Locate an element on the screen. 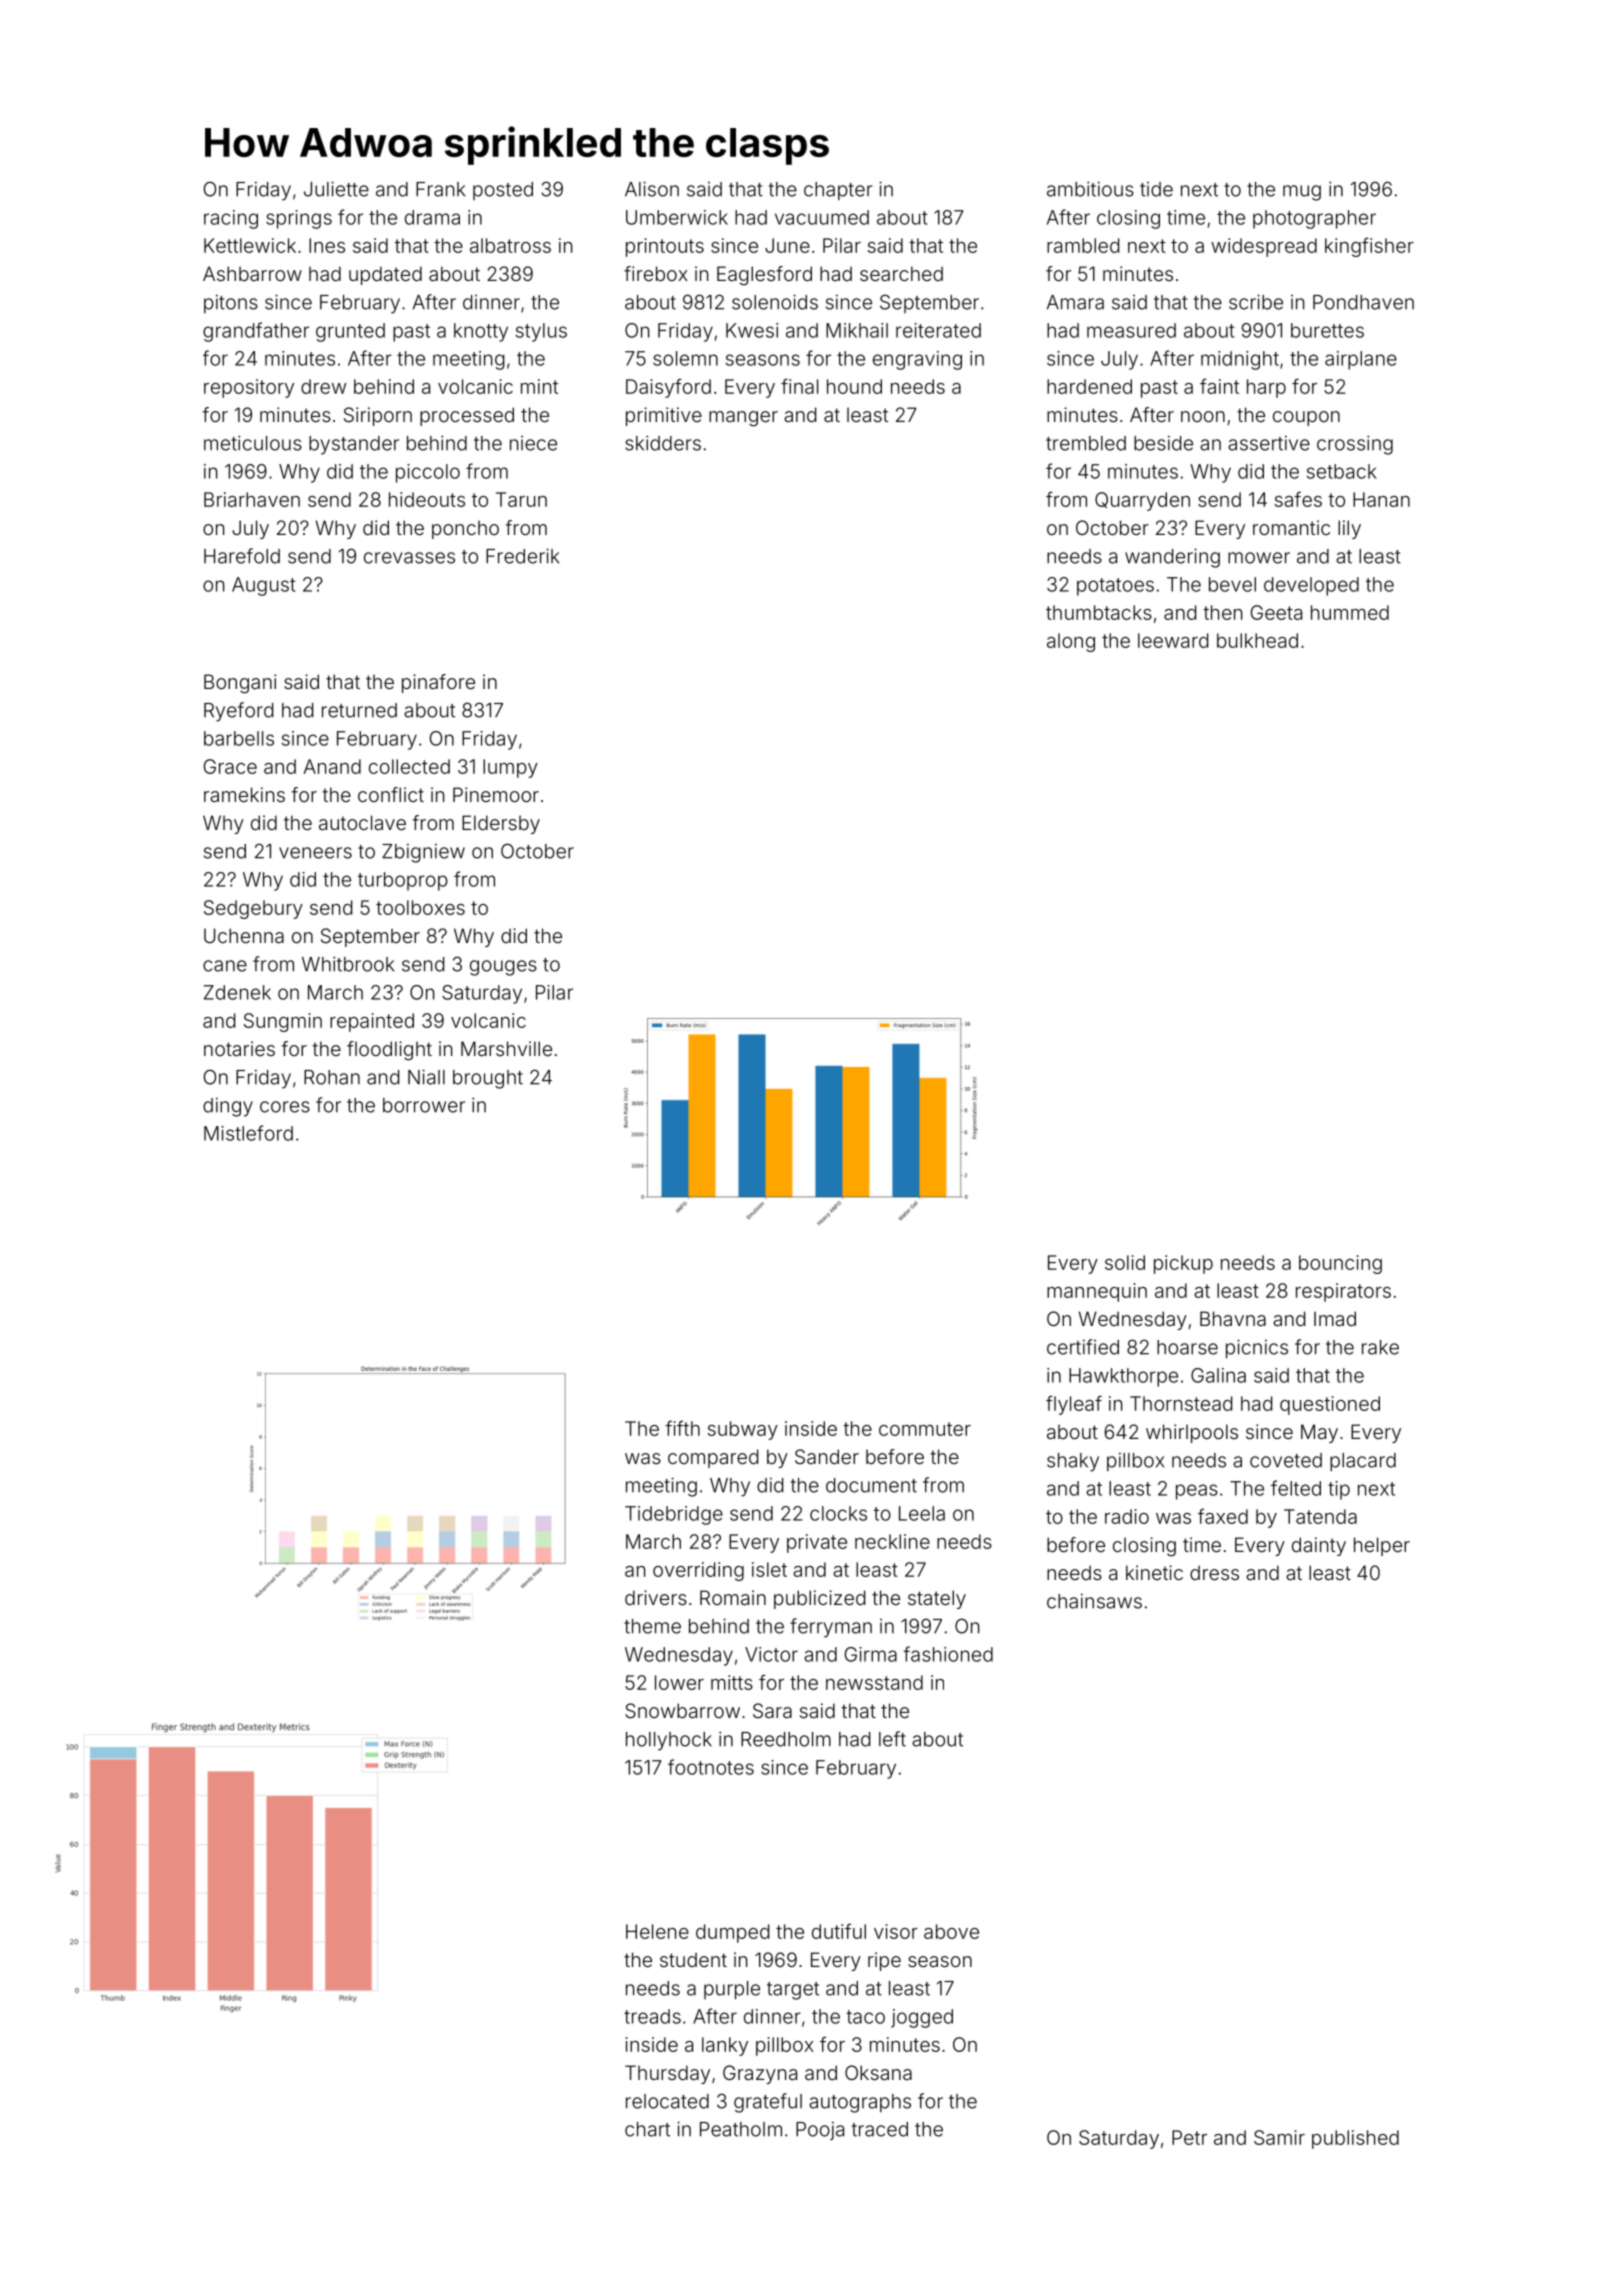 The width and height of the screenshot is (1620, 2292). updated is located at coordinates (385, 275).
